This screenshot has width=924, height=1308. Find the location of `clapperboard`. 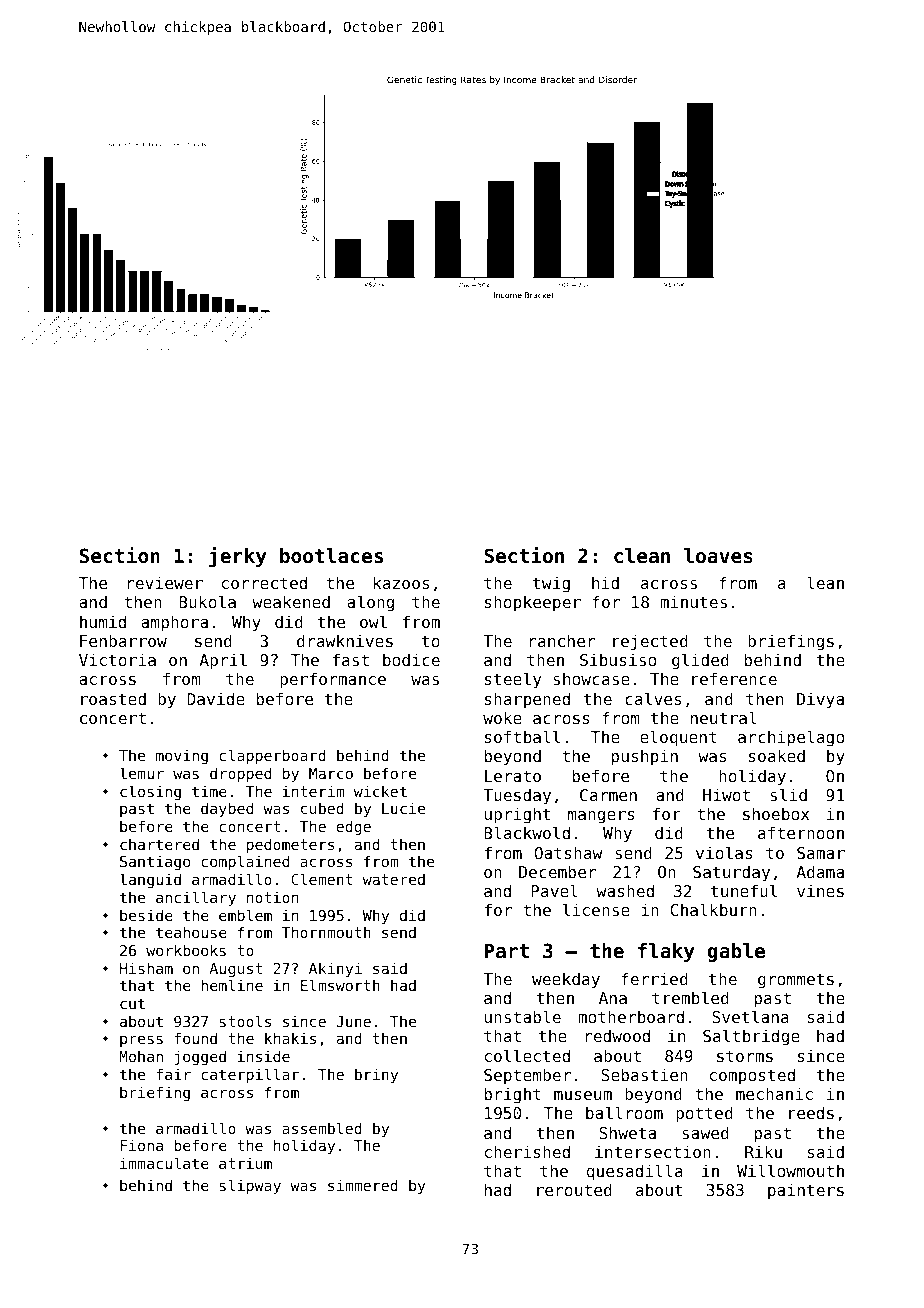

clapperboard is located at coordinates (272, 756).
